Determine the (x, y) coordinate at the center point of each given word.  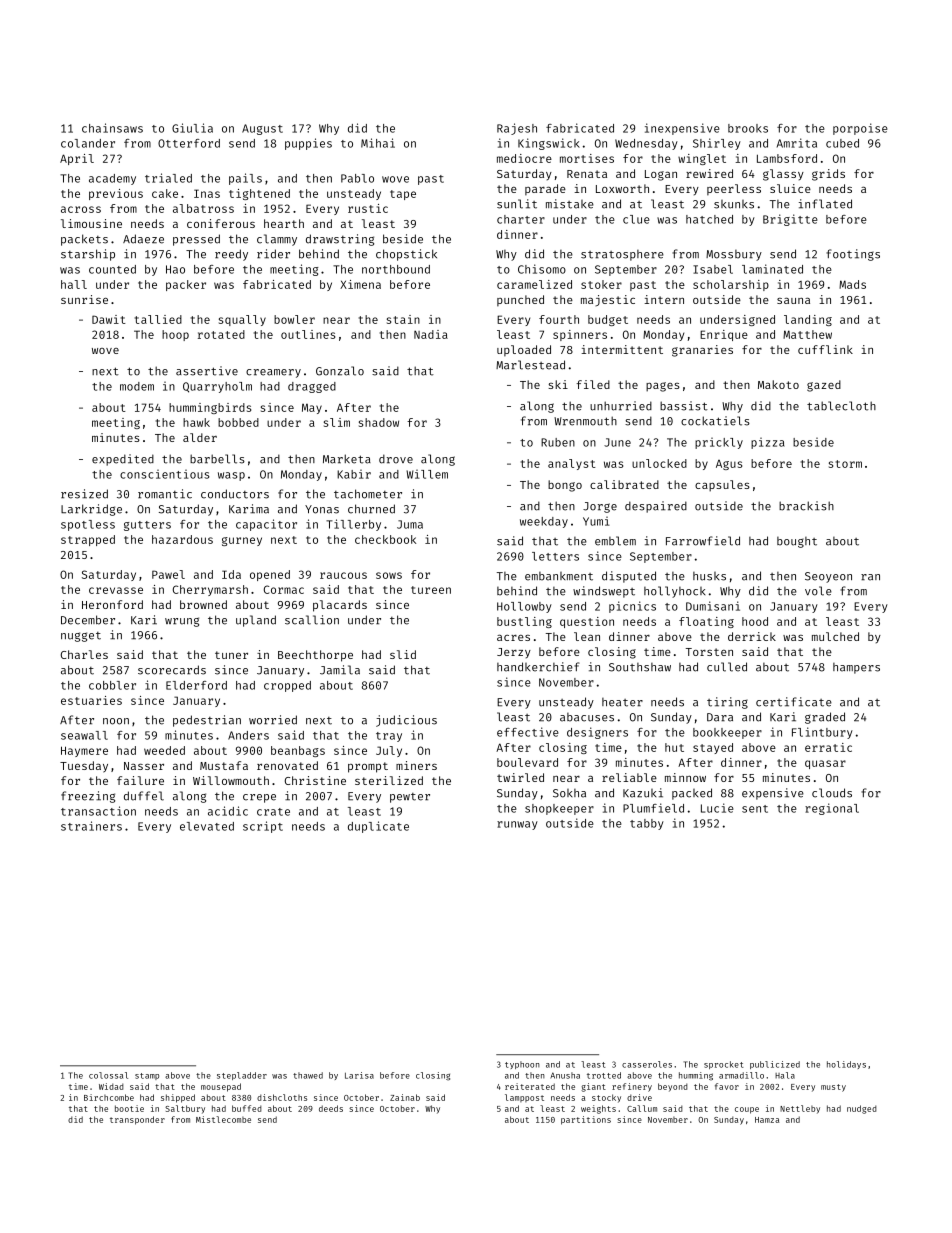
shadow (379, 422)
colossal (108, 1075)
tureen (431, 590)
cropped (287, 686)
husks (709, 576)
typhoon (522, 1065)
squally (242, 320)
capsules (722, 486)
